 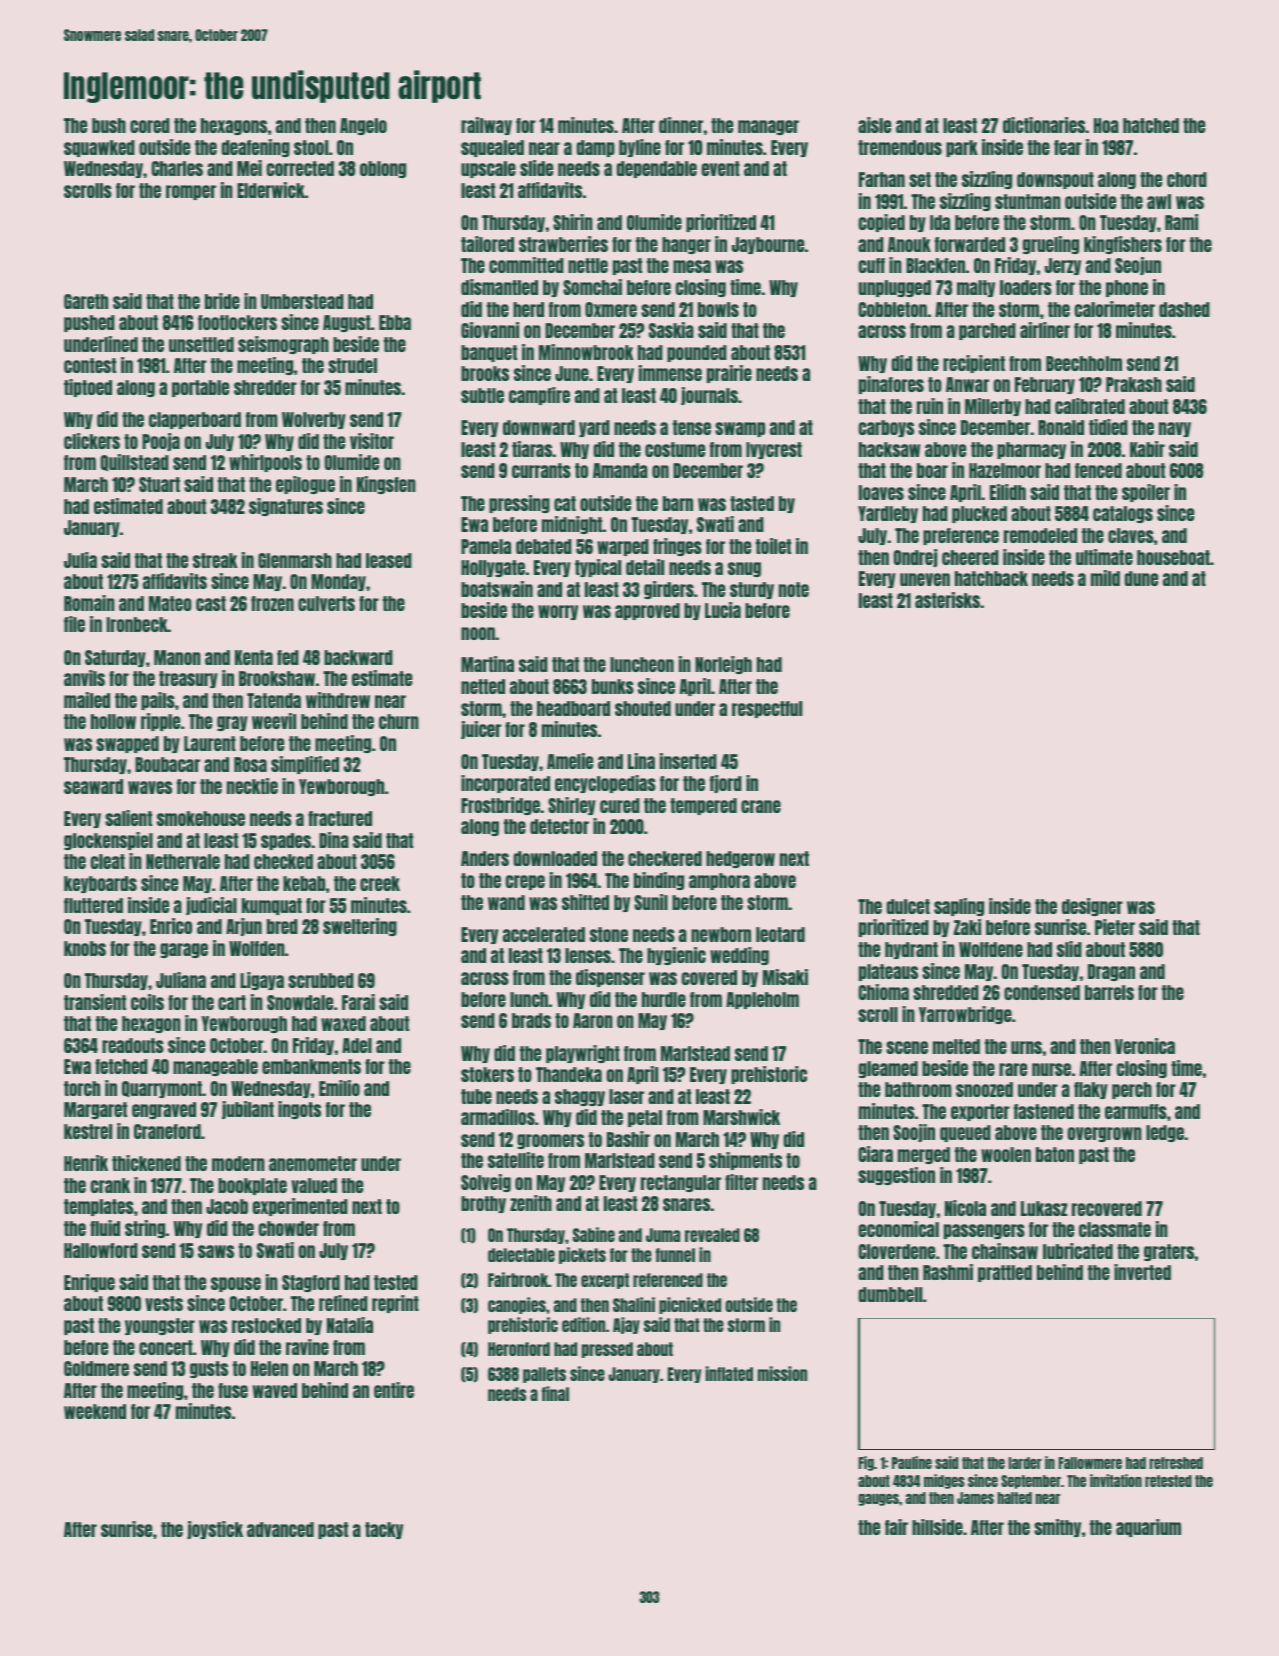 I want to click on joystick, so click(x=215, y=1530).
